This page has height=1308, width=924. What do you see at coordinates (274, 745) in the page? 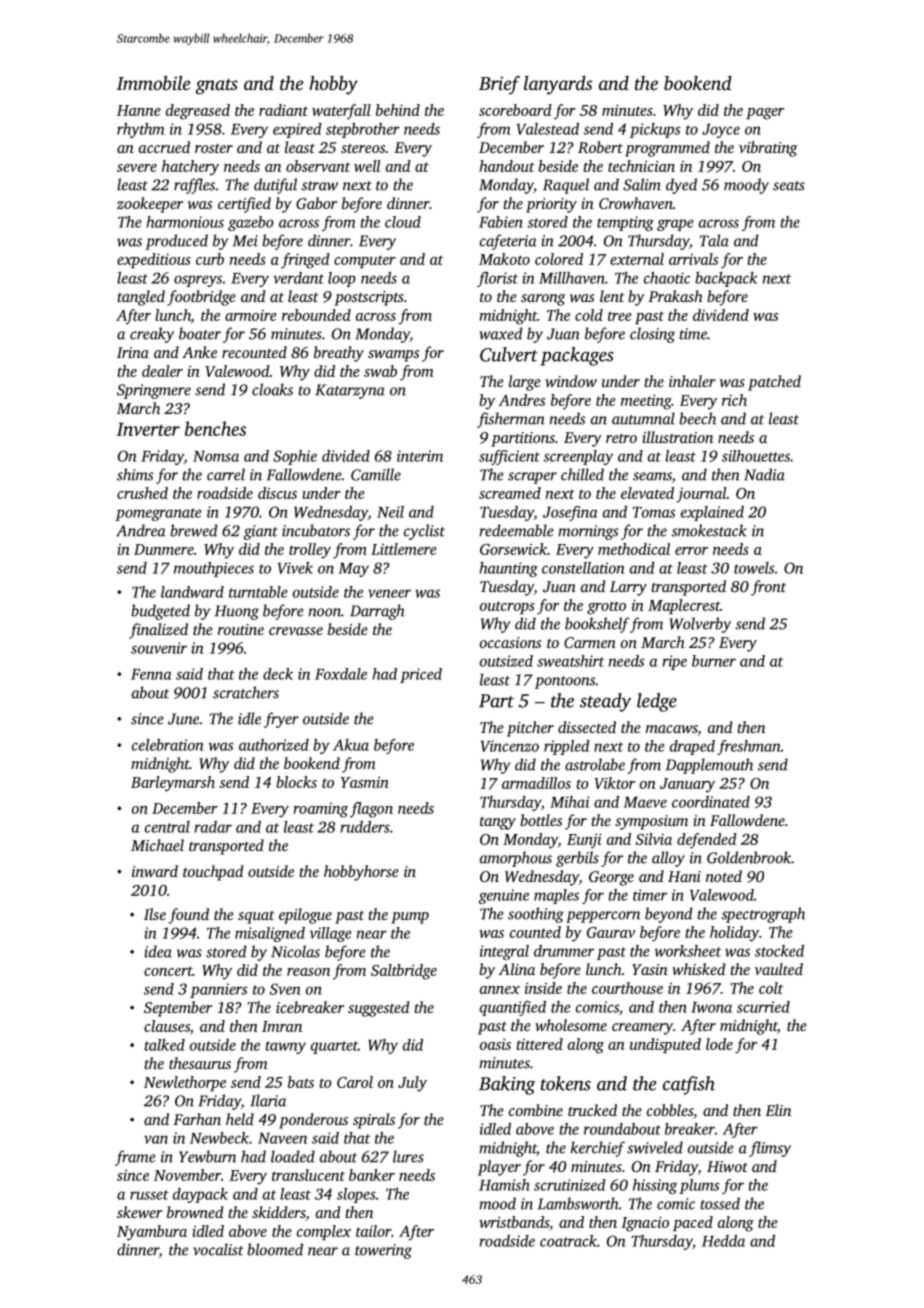
I see `authorized` at bounding box center [274, 745].
